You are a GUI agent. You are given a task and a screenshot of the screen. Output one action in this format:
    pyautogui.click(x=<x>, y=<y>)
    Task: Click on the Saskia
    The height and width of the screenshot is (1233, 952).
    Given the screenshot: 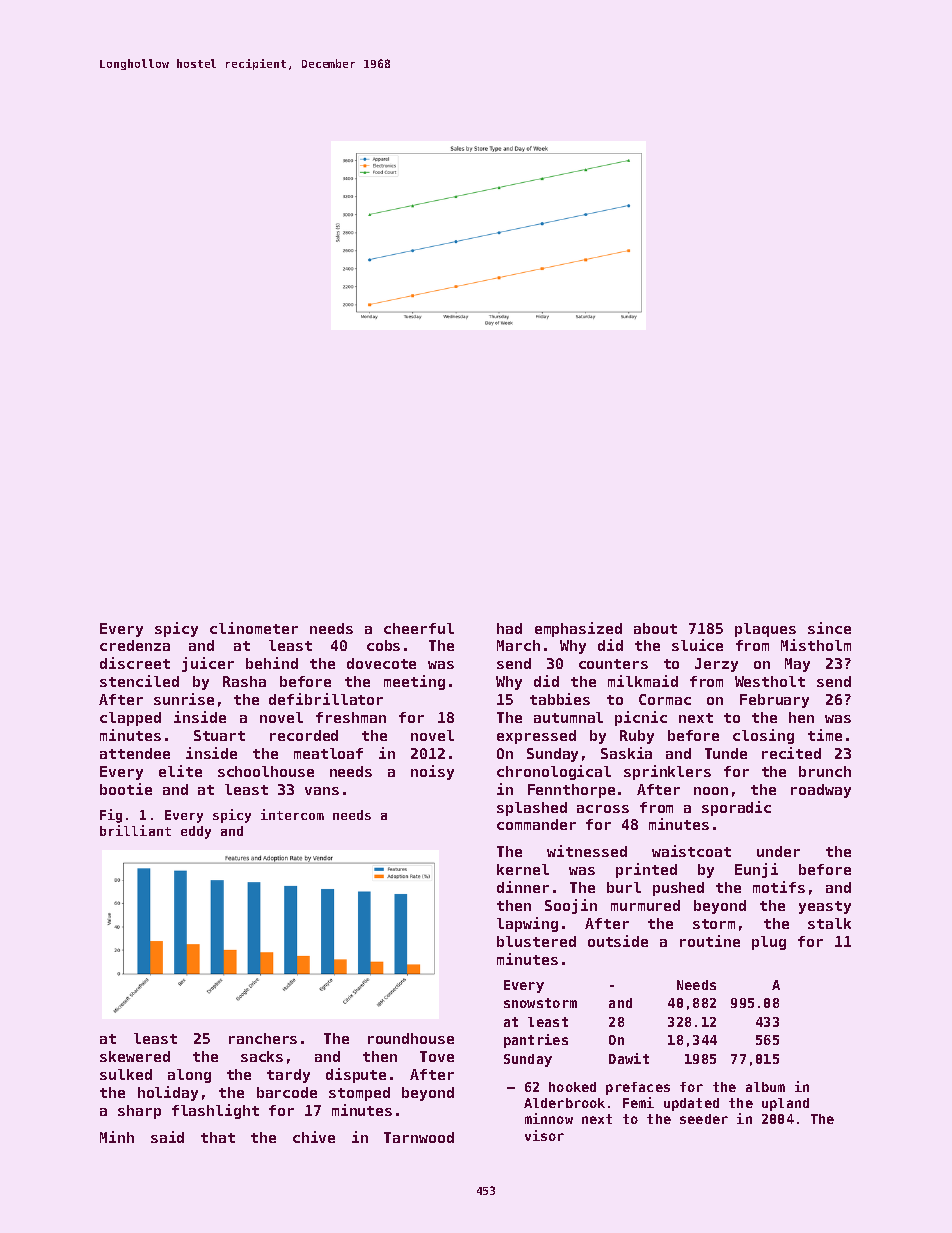 What is the action you would take?
    pyautogui.click(x=626, y=753)
